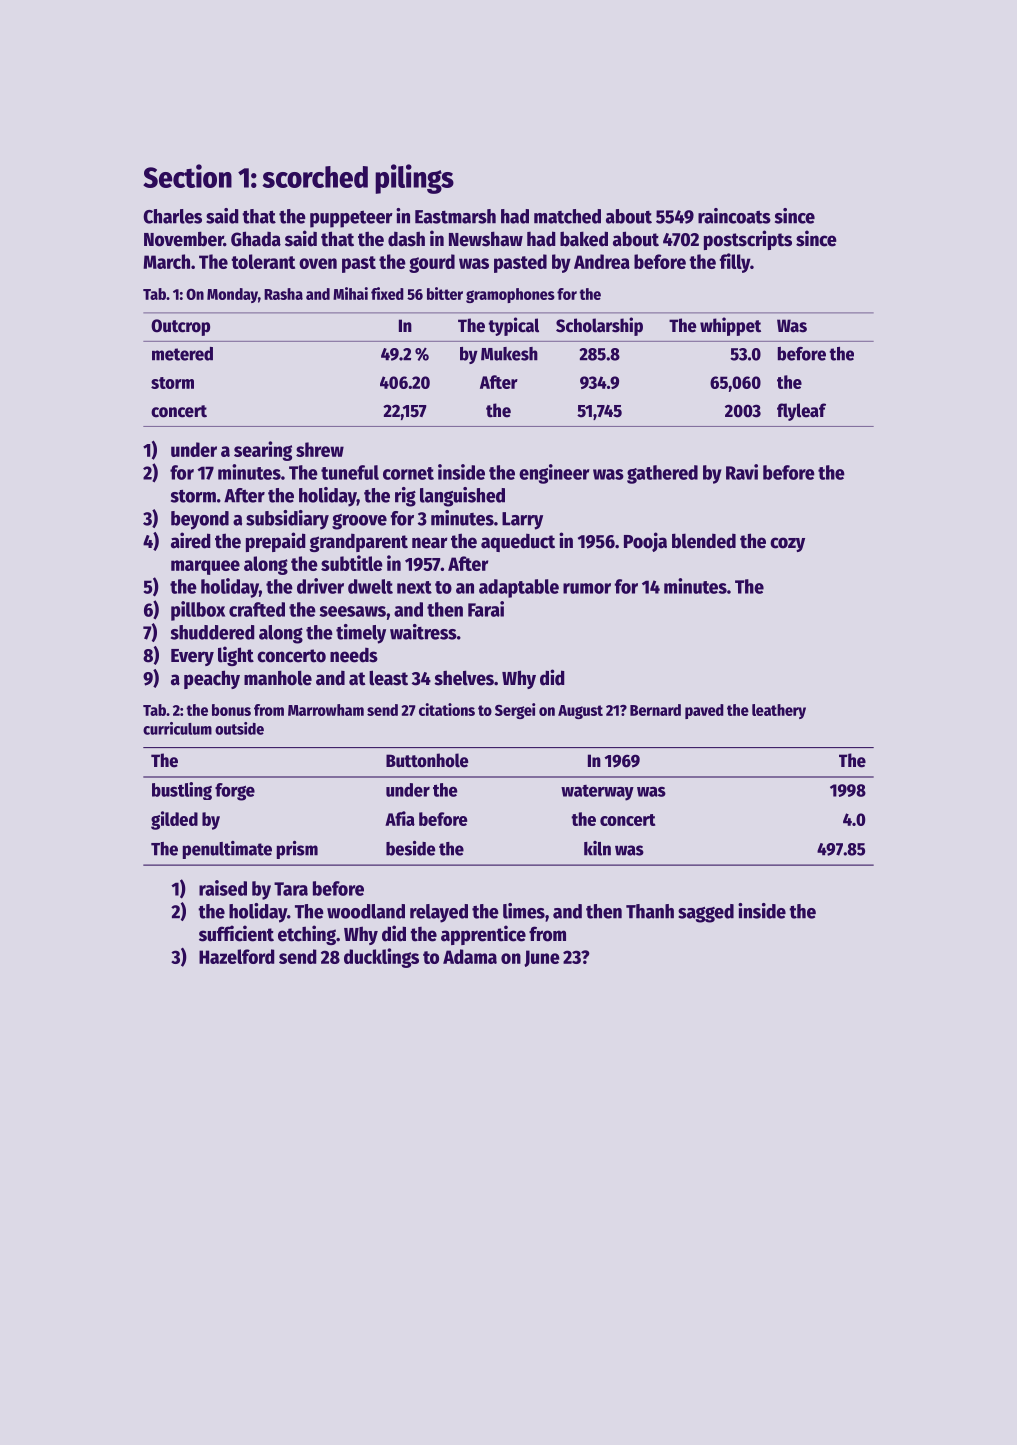 The width and height of the page is (1017, 1445). What do you see at coordinates (706, 913) in the page?
I see `sagged` at bounding box center [706, 913].
